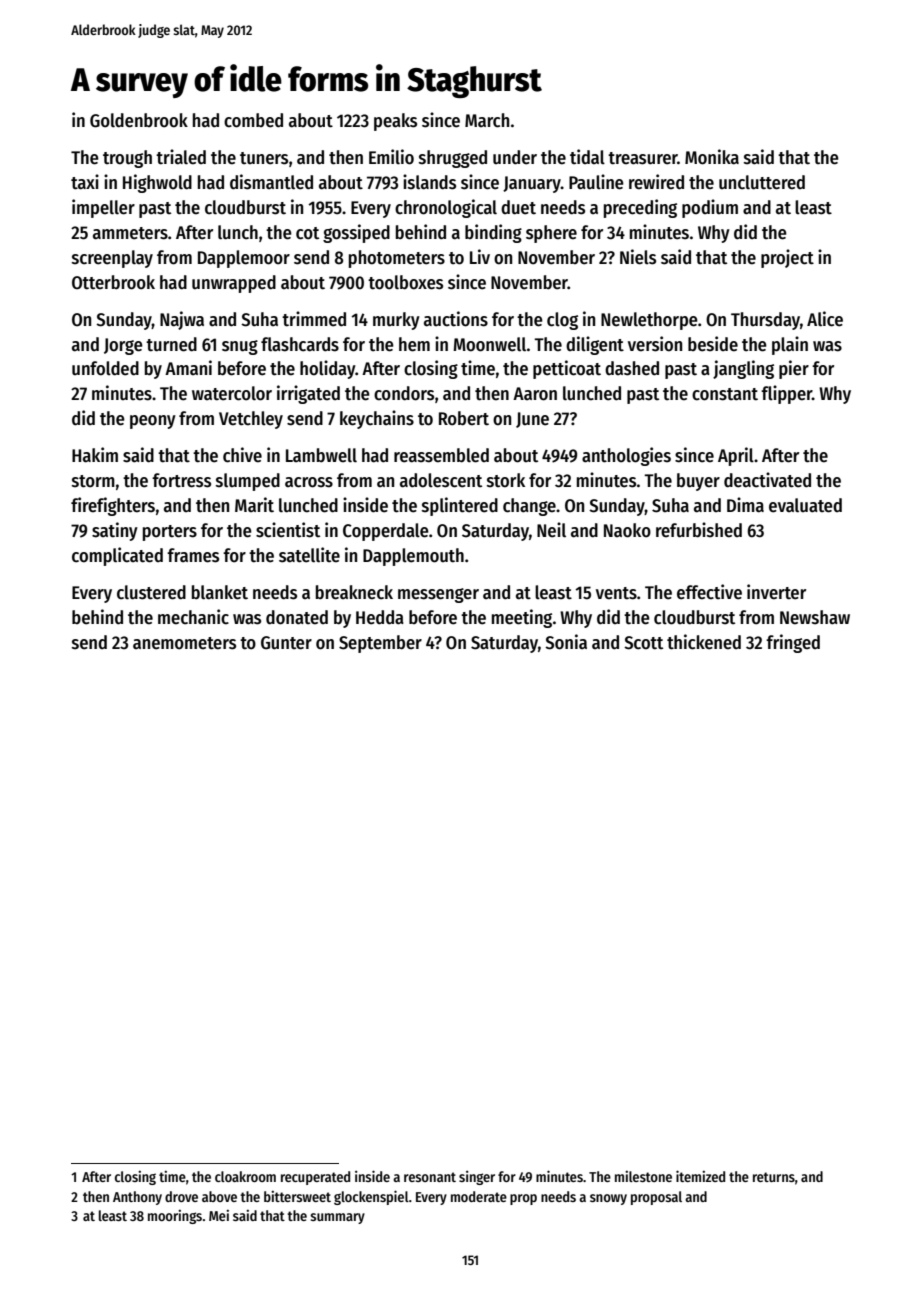 This screenshot has width=924, height=1308. Describe the element at coordinates (219, 1215) in the screenshot. I see `Mei` at that location.
